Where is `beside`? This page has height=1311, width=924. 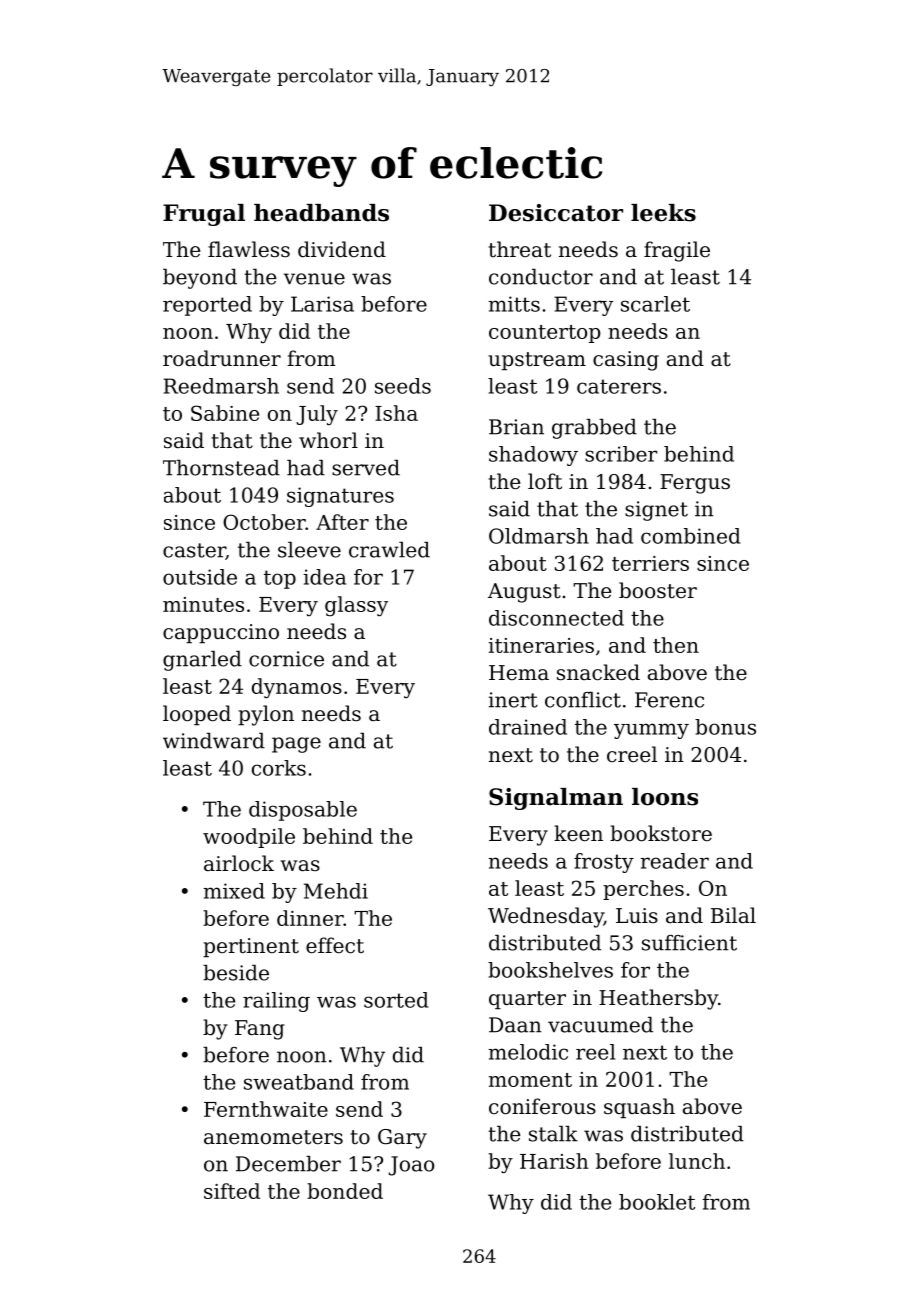
beside is located at coordinates (236, 973).
